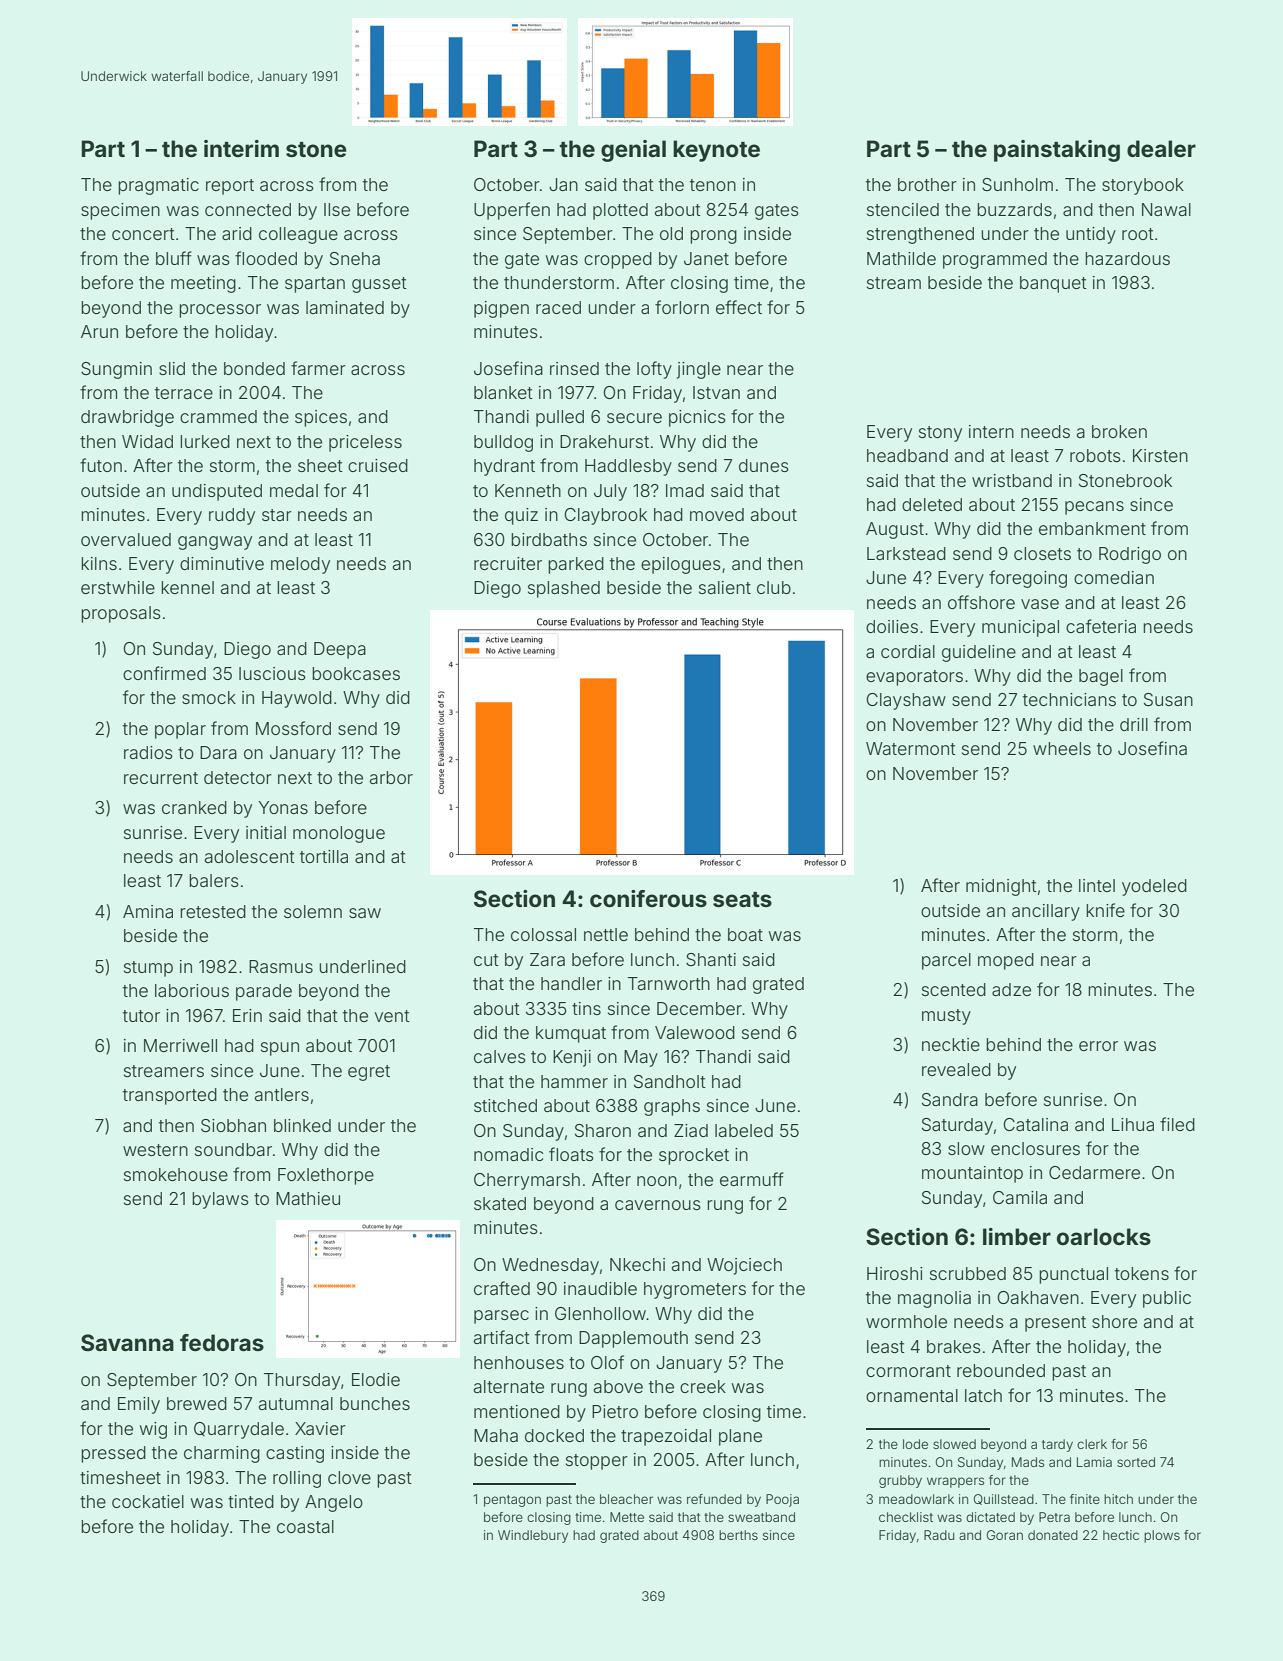 Image resolution: width=1283 pixels, height=1661 pixels. What do you see at coordinates (139, 1405) in the screenshot?
I see `Emily` at bounding box center [139, 1405].
